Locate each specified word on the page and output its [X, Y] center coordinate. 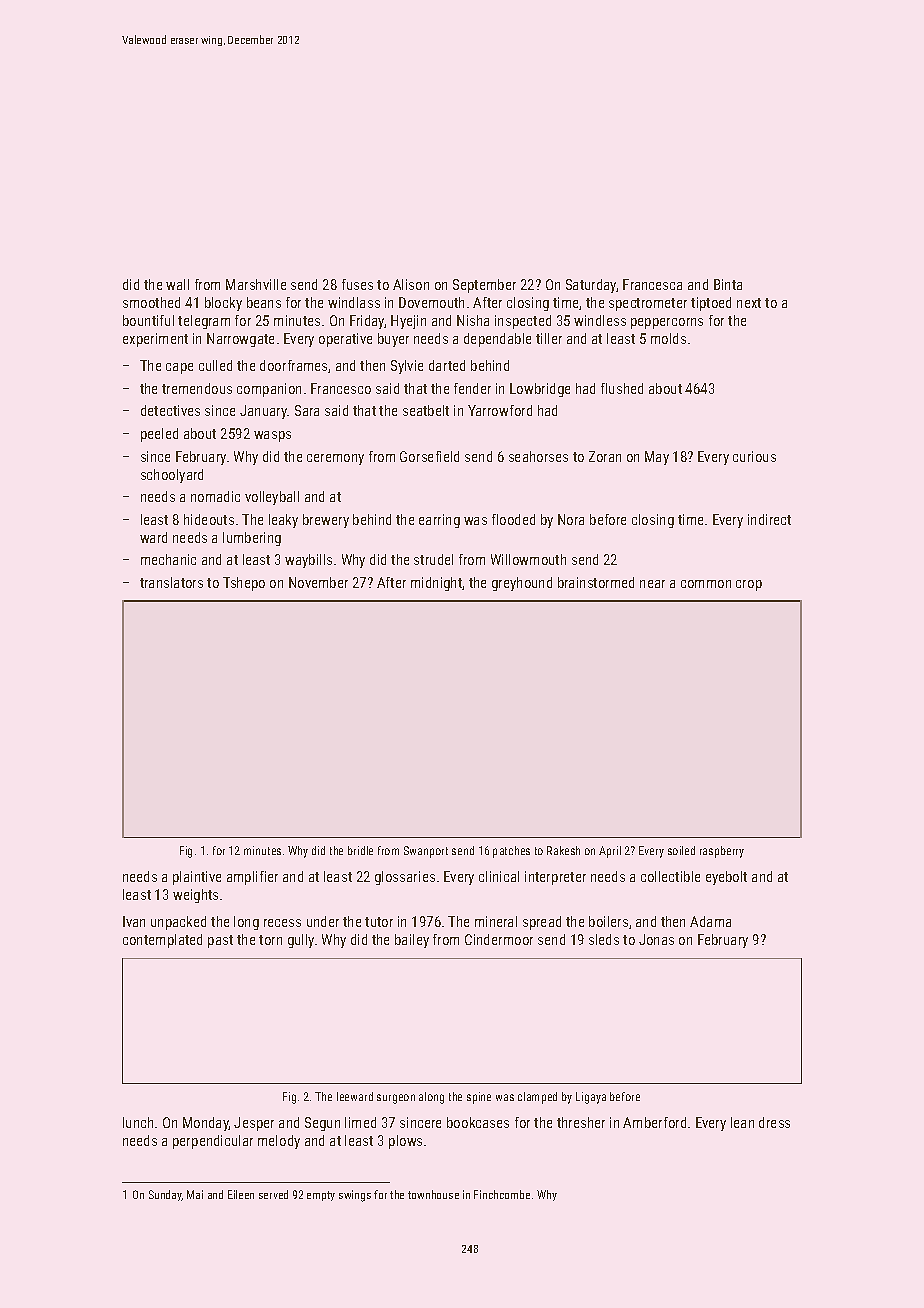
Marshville [256, 284]
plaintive [197, 878]
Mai [195, 1194]
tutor [379, 922]
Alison [411, 284]
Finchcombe [502, 1194]
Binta [728, 284]
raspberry [722, 852]
